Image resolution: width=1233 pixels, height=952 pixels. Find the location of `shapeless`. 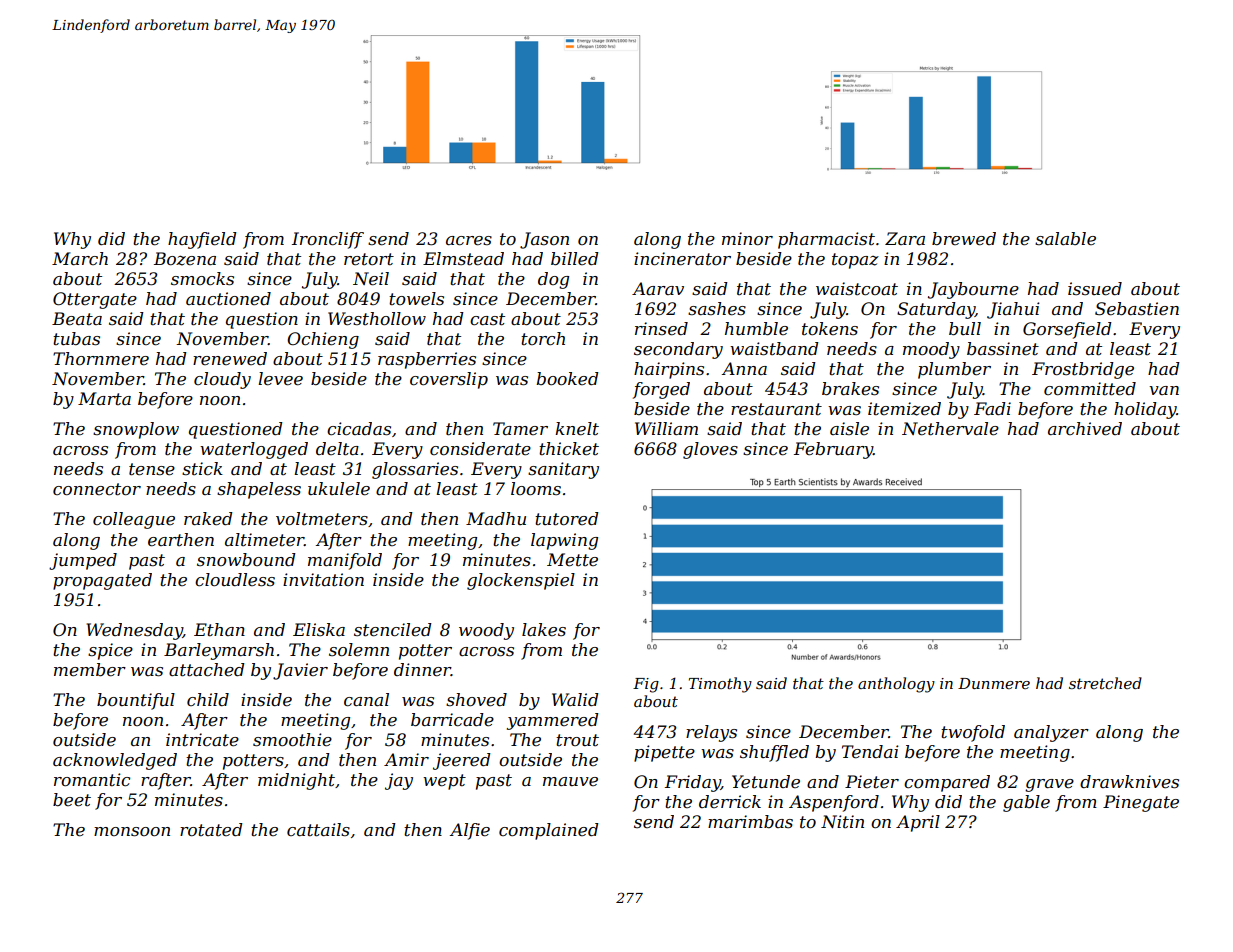

shapeless is located at coordinates (259, 490).
